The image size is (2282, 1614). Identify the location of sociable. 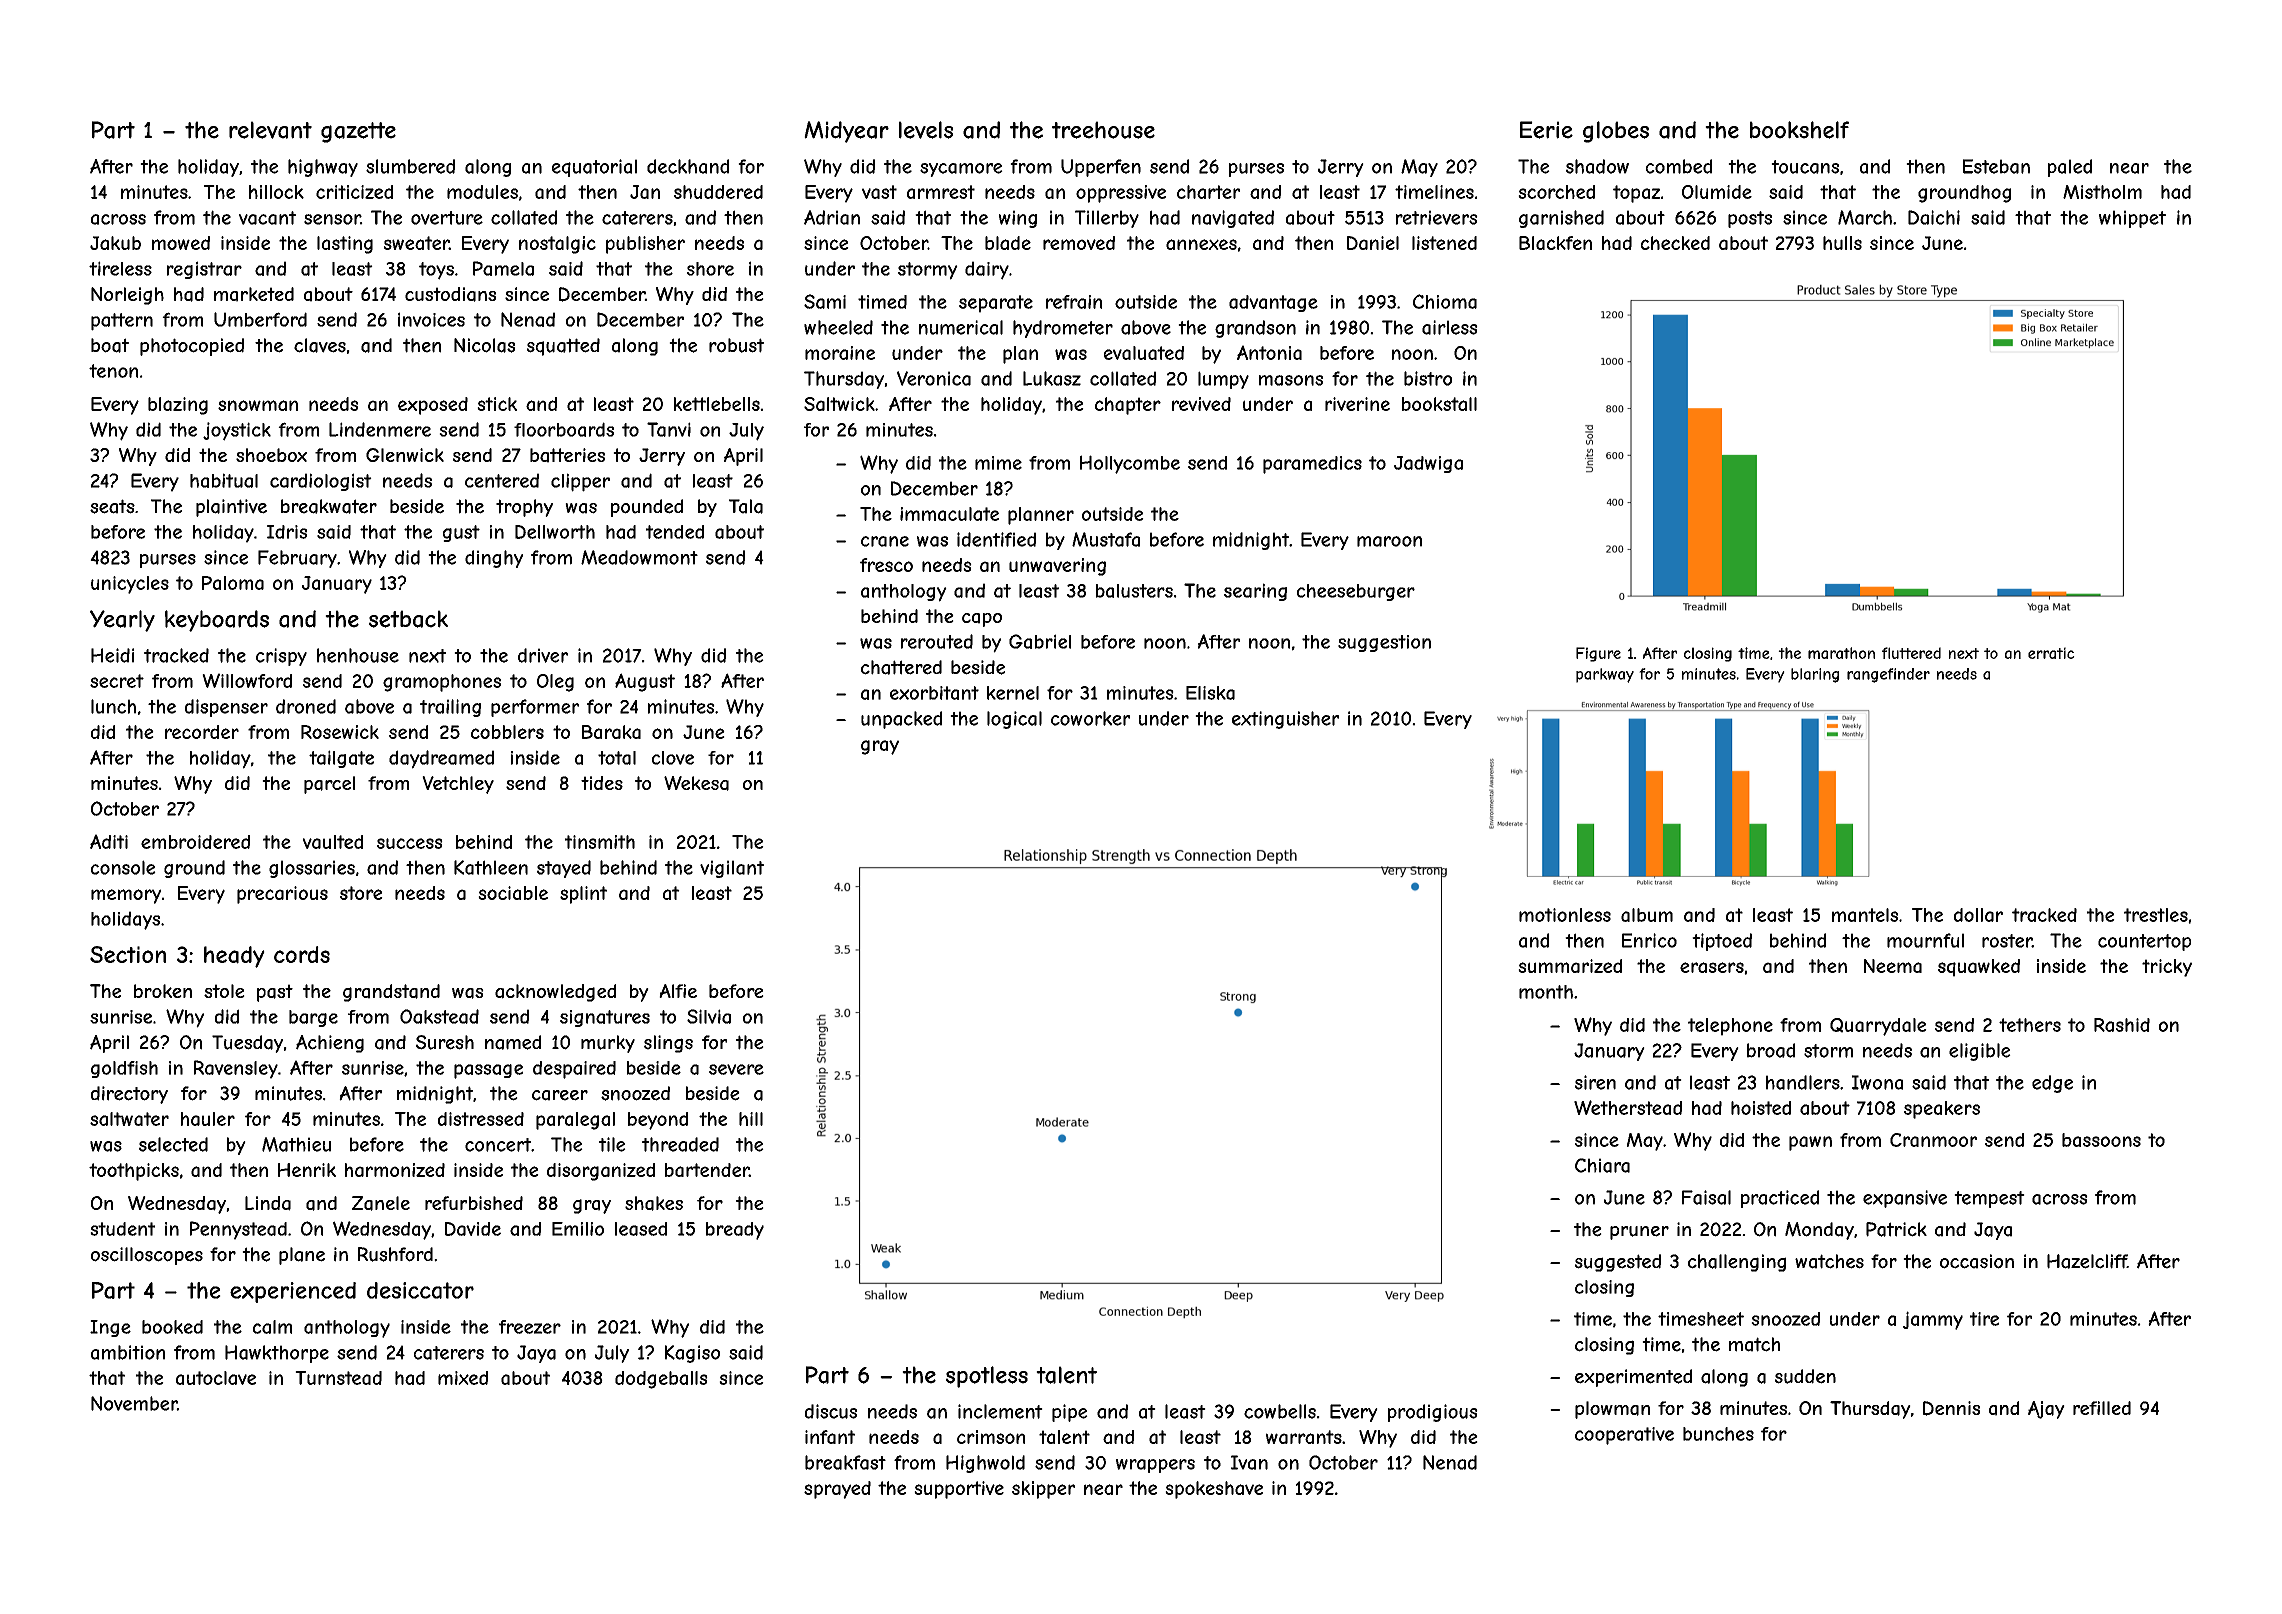
(513, 893).
